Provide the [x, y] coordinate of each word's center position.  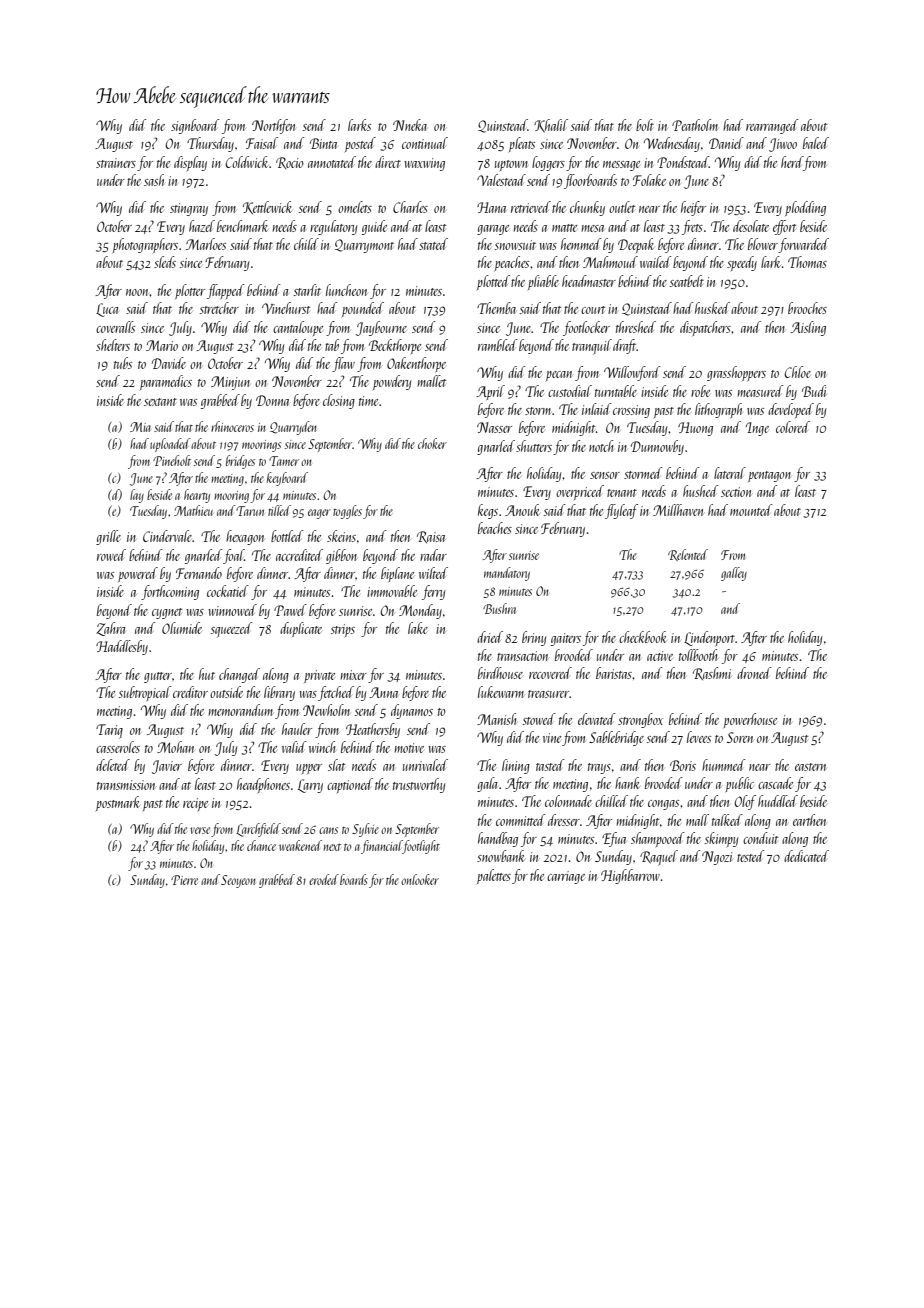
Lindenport [709, 638]
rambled [498, 345]
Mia [140, 427]
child [306, 244]
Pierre [184, 880]
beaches [495, 528]
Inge [757, 429]
